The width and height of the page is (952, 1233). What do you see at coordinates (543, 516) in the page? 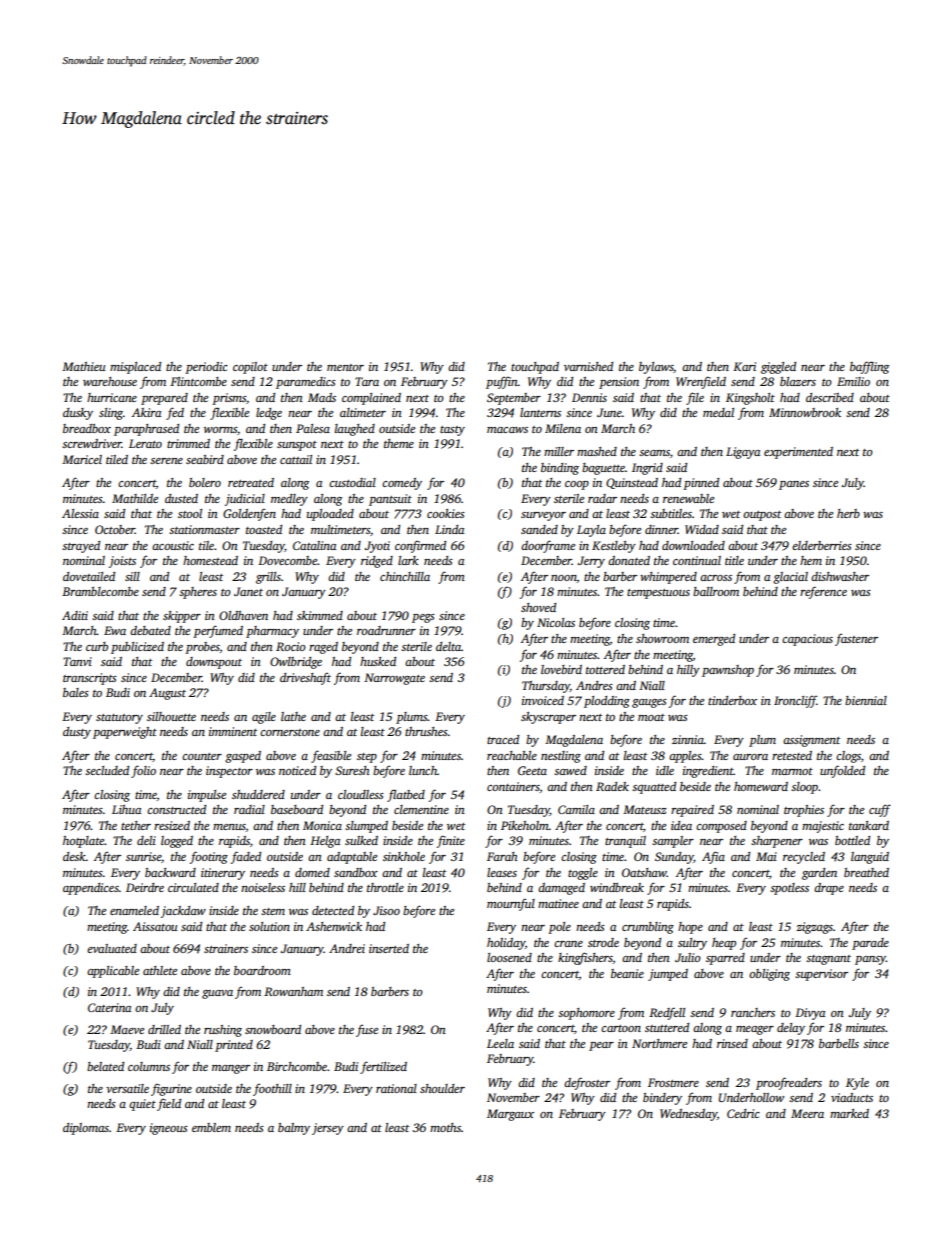
I see `surveyor` at bounding box center [543, 516].
